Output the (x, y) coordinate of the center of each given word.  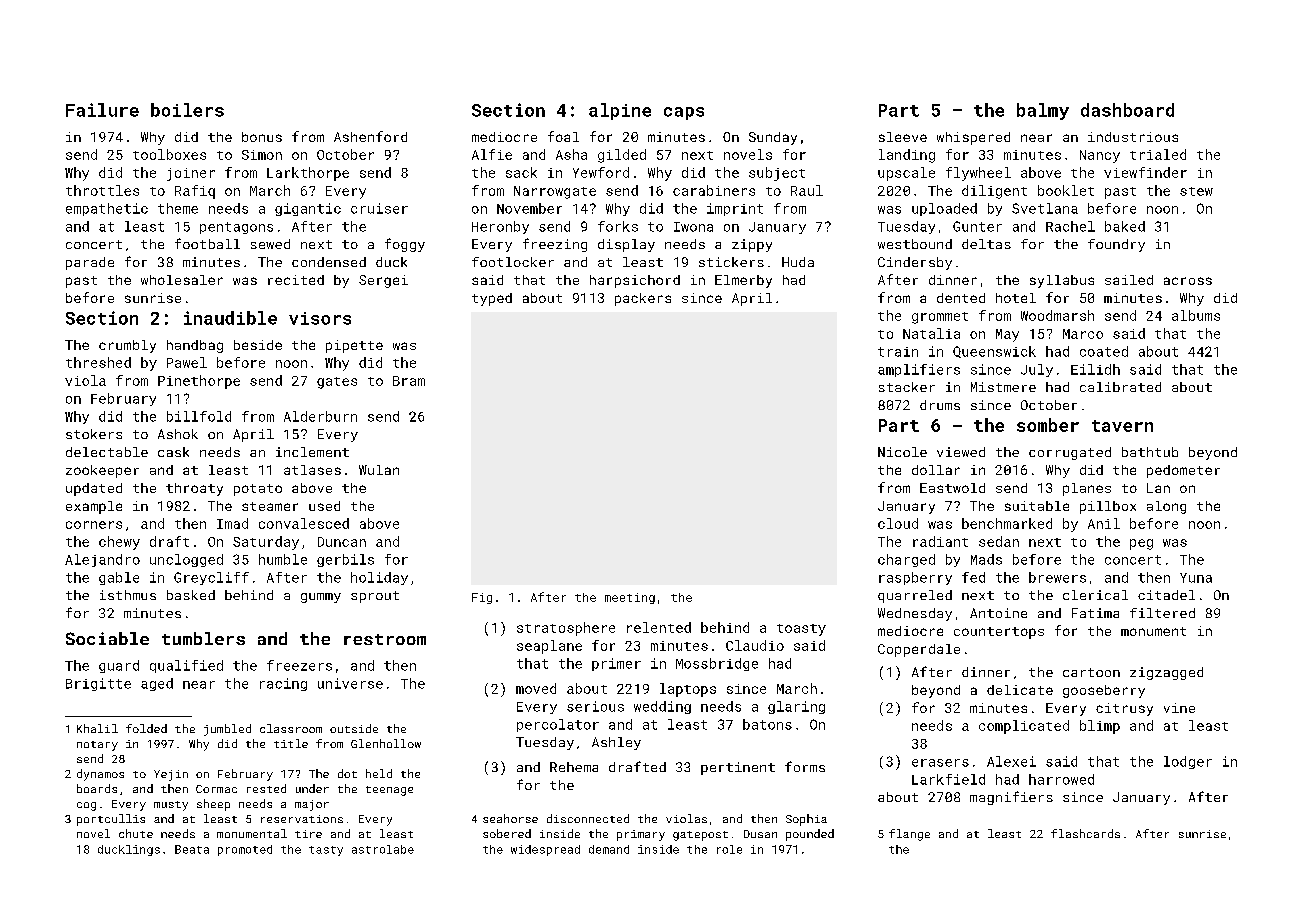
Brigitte (98, 684)
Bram (409, 381)
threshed (98, 362)
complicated (1024, 727)
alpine (620, 111)
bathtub (1150, 452)
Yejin (171, 775)
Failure (102, 110)
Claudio (755, 645)
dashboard (1127, 110)
